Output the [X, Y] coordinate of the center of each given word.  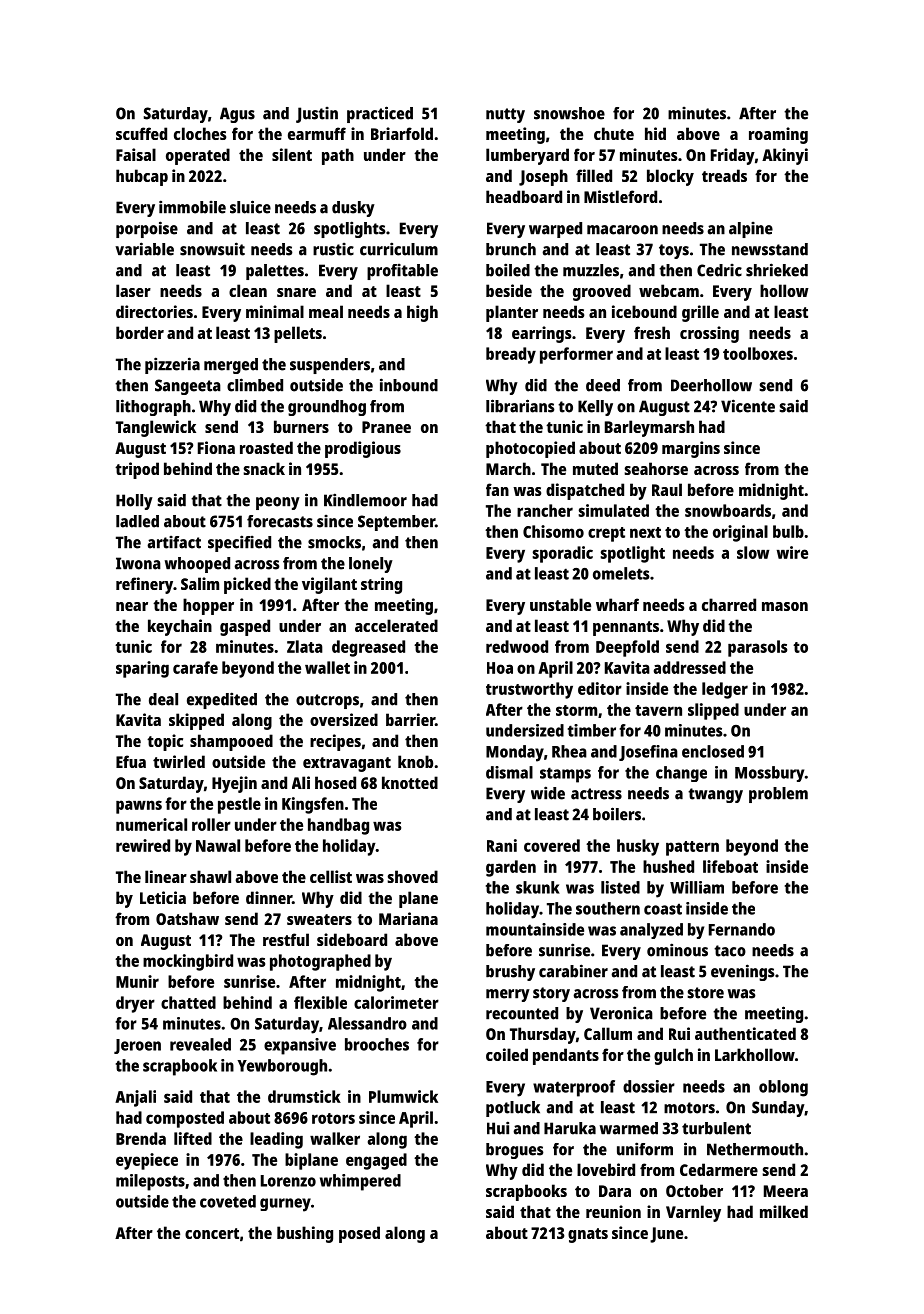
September [396, 523]
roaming [778, 135]
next [645, 532]
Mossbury [769, 774]
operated [198, 156]
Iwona [138, 563]
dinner [269, 897]
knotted [410, 782]
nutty [505, 115]
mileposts [150, 1182]
